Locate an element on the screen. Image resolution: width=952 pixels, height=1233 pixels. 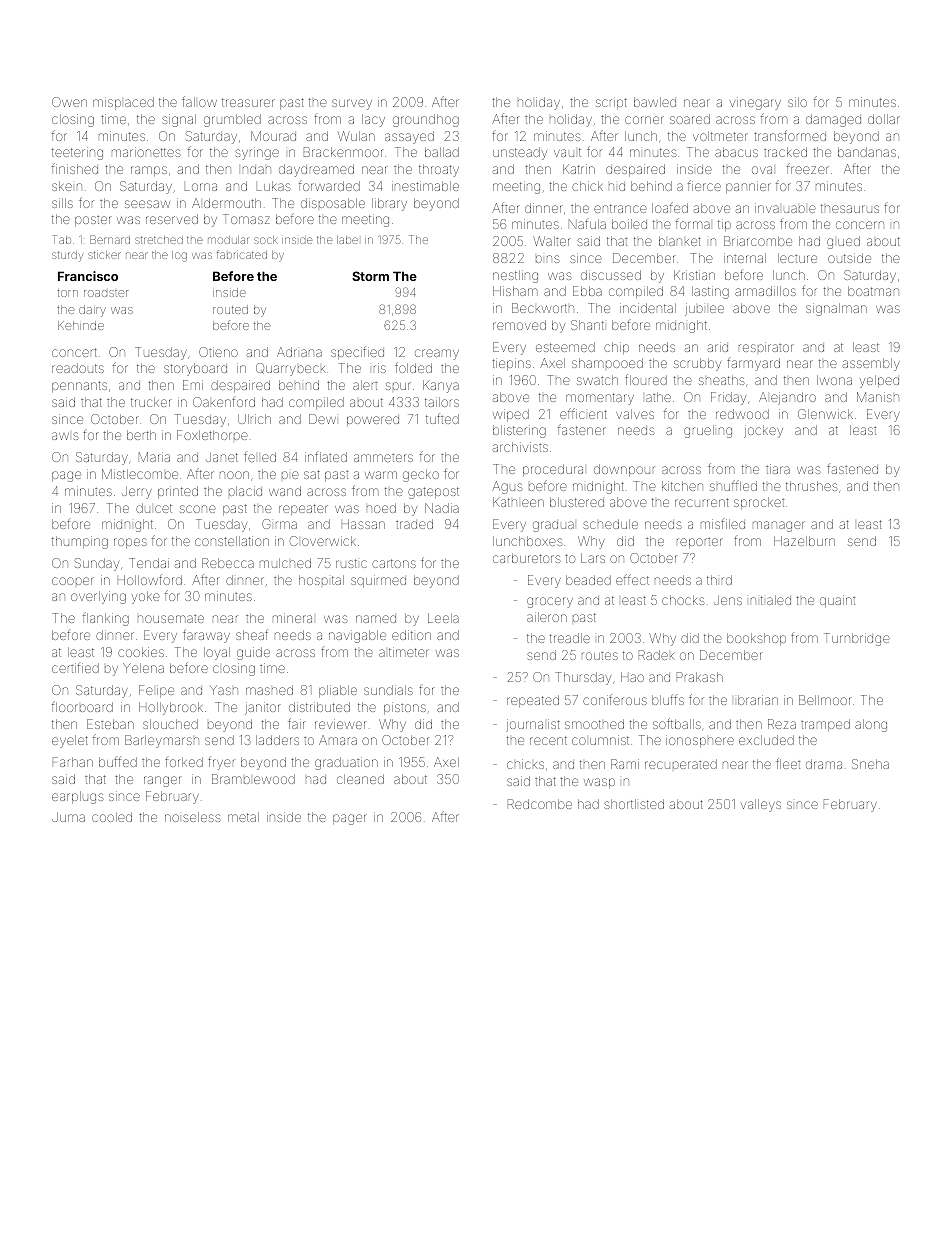
tramped is located at coordinates (825, 725).
